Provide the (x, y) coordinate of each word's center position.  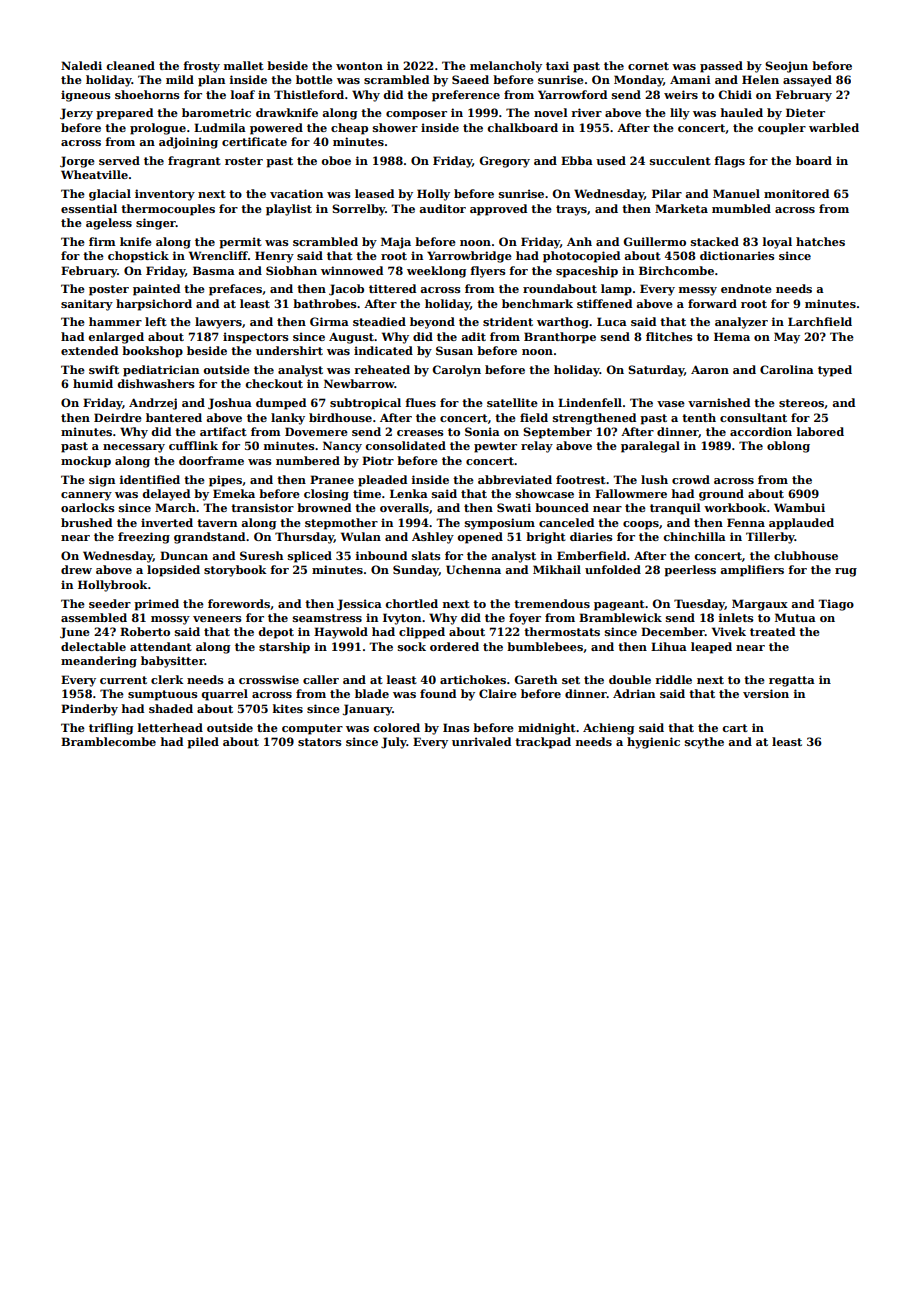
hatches (820, 241)
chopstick (138, 257)
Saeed (470, 79)
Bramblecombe (108, 741)
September (557, 433)
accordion (761, 431)
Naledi (81, 65)
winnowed (352, 270)
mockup (86, 462)
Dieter (805, 112)
